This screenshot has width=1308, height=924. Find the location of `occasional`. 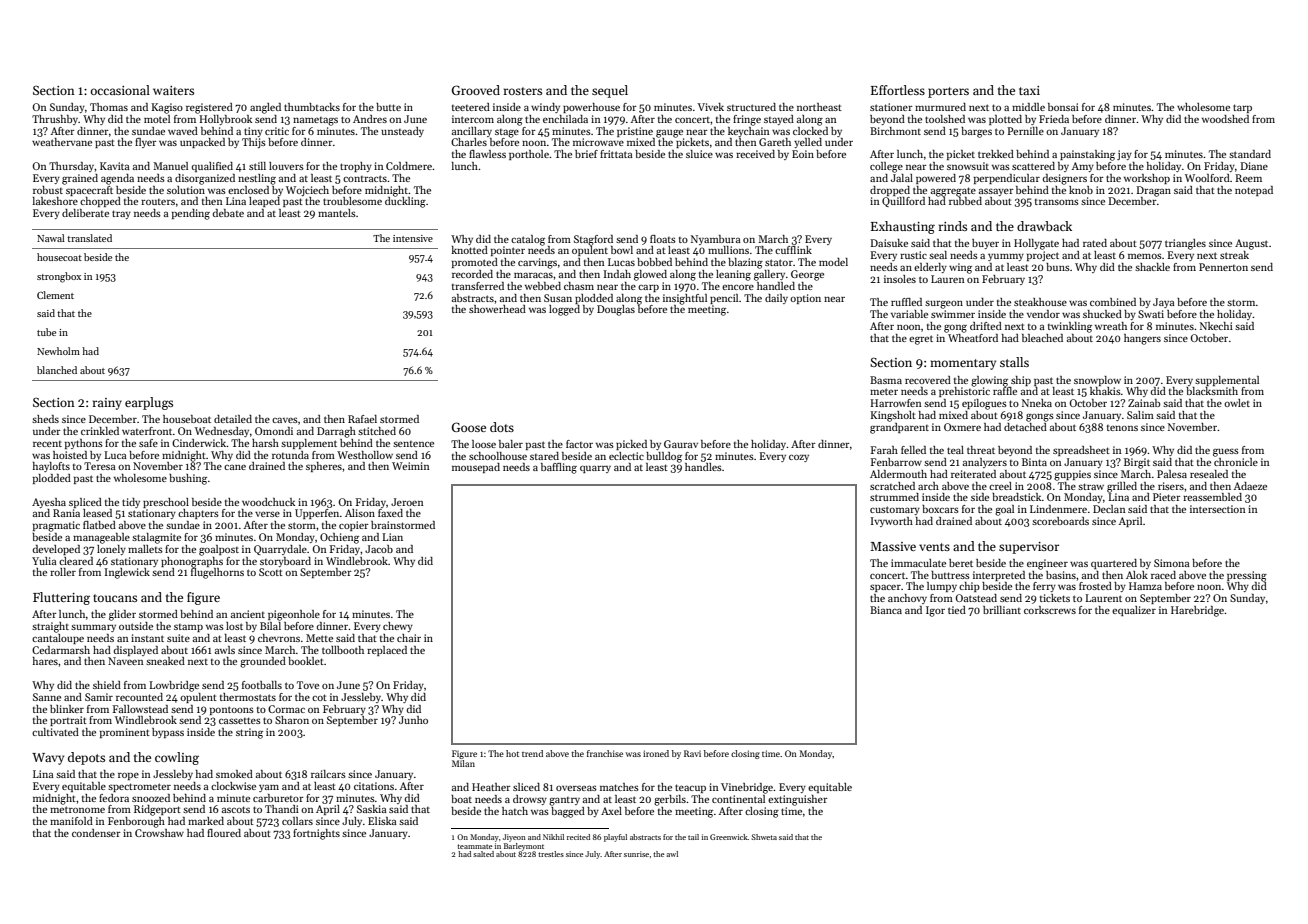

occasional is located at coordinates (120, 90).
